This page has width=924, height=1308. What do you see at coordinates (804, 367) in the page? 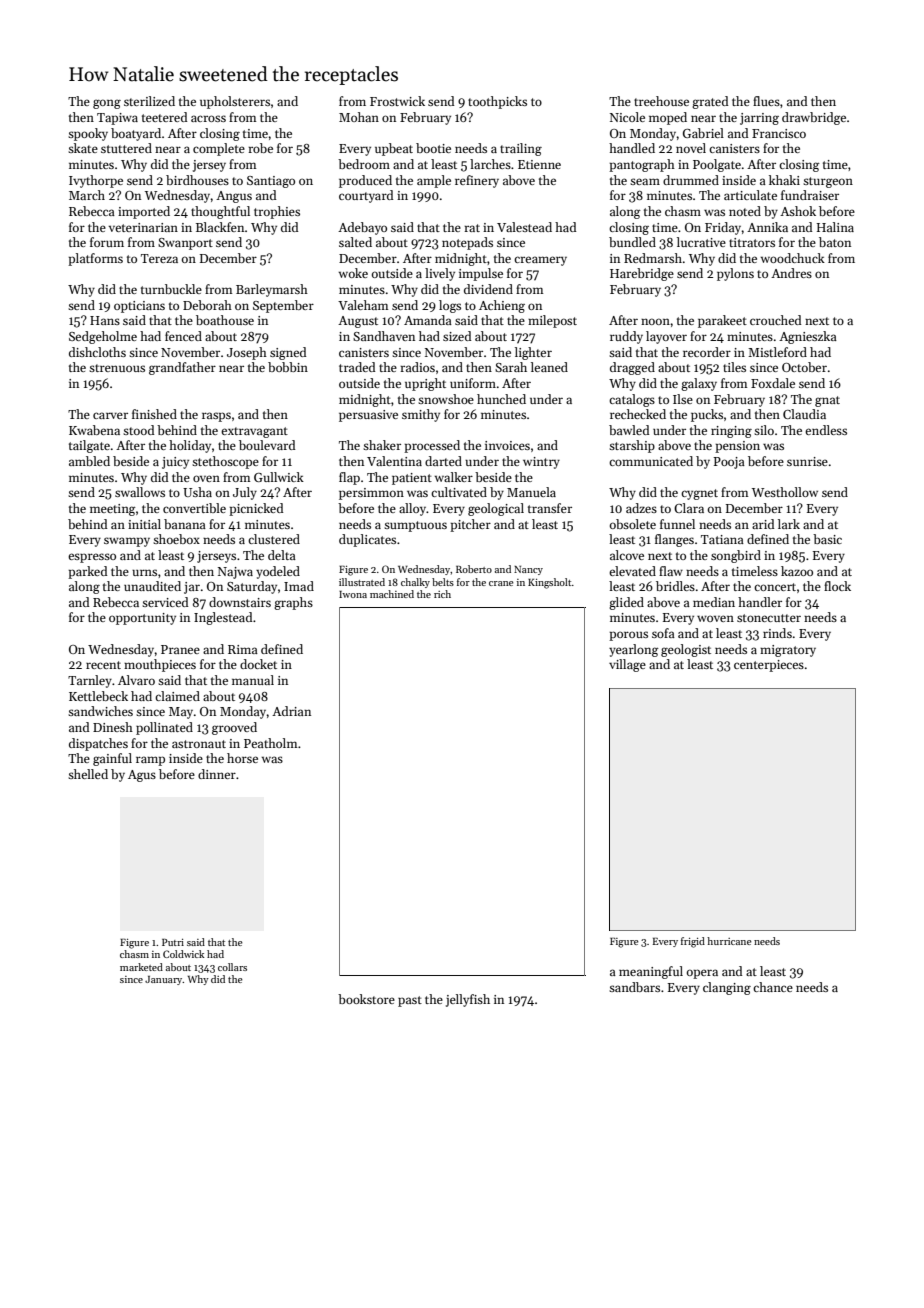
I see `October` at bounding box center [804, 367].
